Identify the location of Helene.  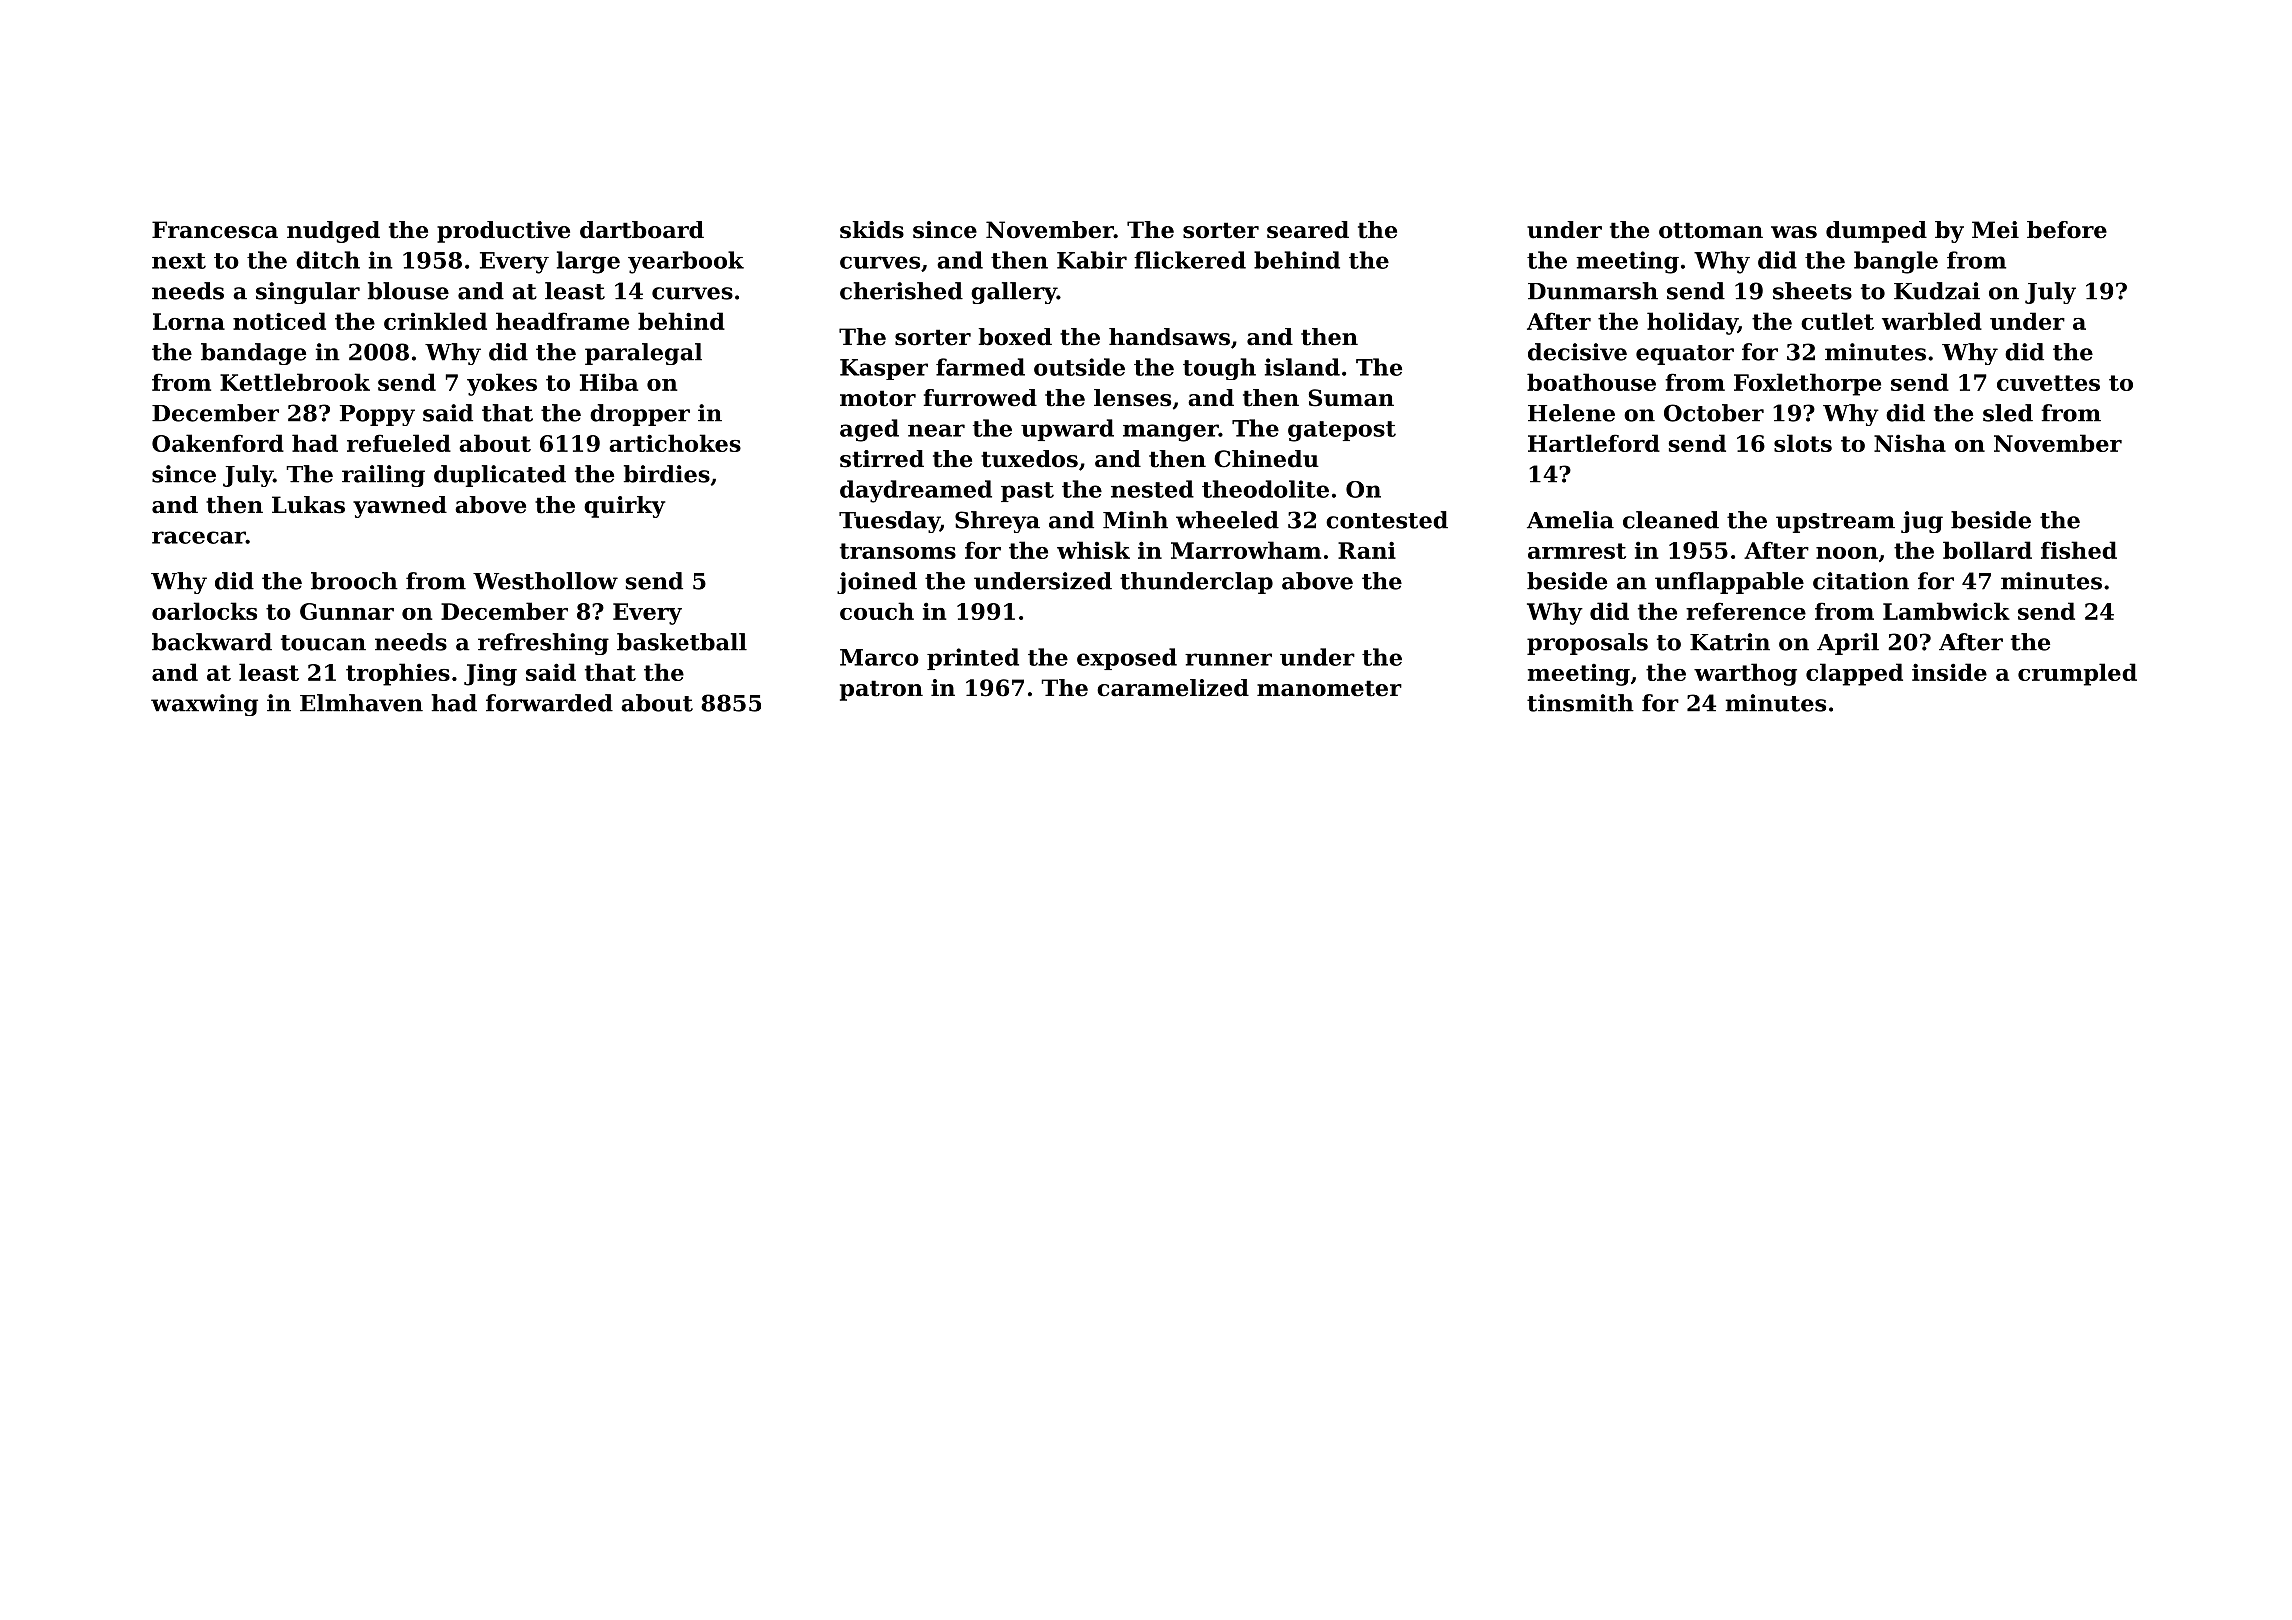
(1571, 413).
